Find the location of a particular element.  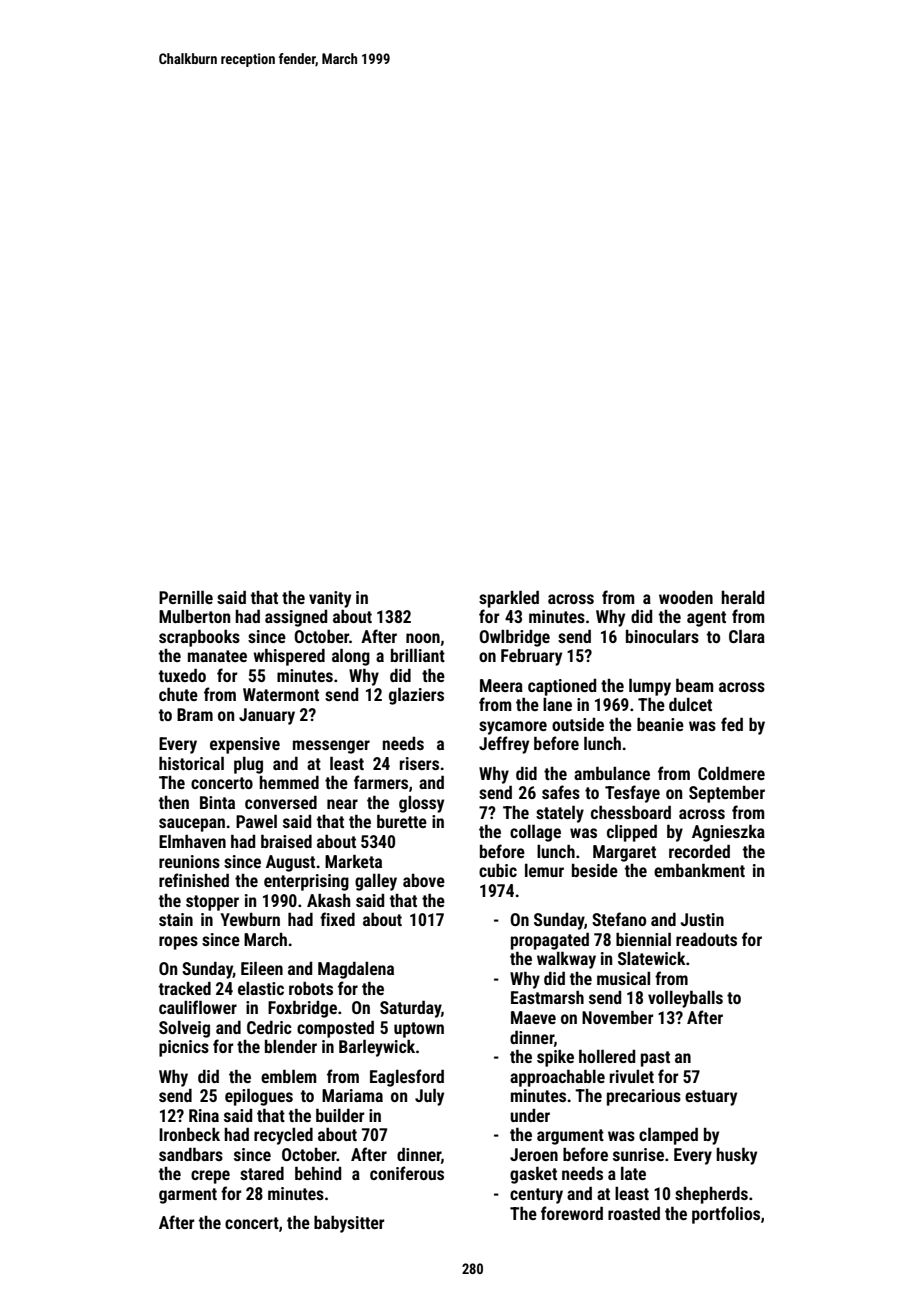

wooden is located at coordinates (686, 597).
